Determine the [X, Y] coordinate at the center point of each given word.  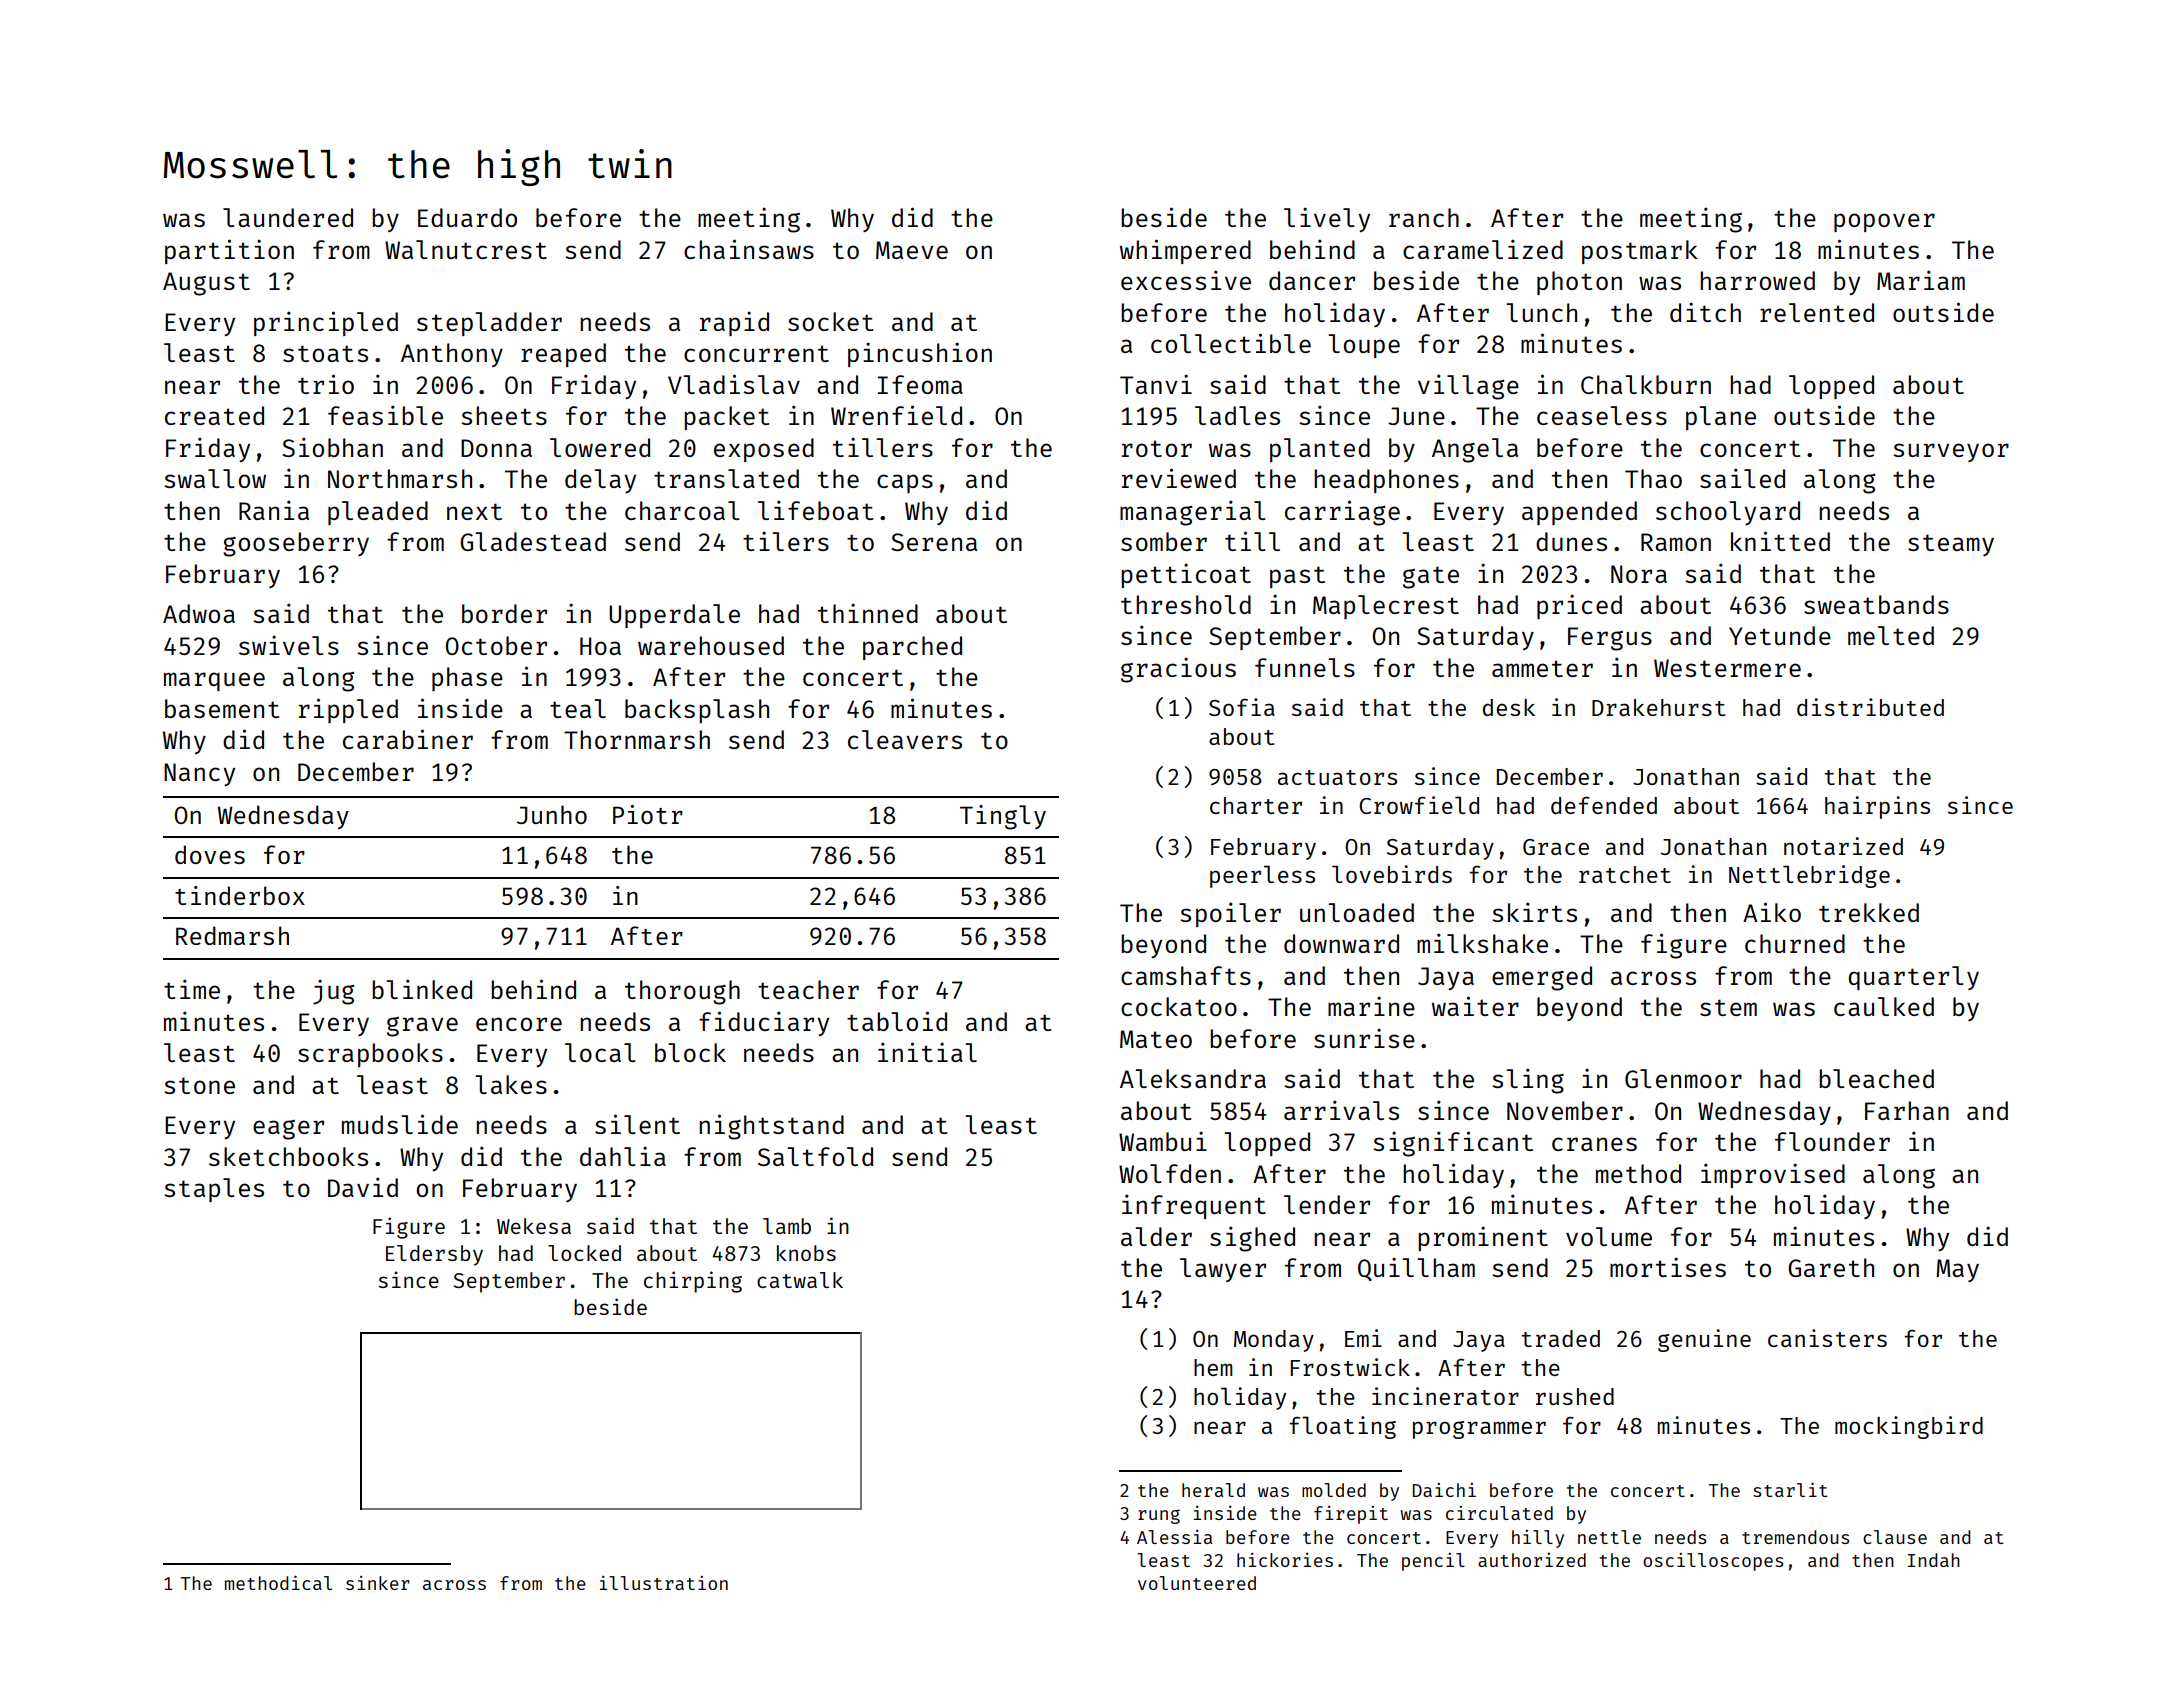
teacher [808, 989]
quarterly [1913, 978]
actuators [1337, 777]
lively [1327, 219]
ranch [1424, 217]
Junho [552, 814]
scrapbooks [370, 1055]
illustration [664, 1583]
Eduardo [467, 217]
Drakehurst [1658, 707]
